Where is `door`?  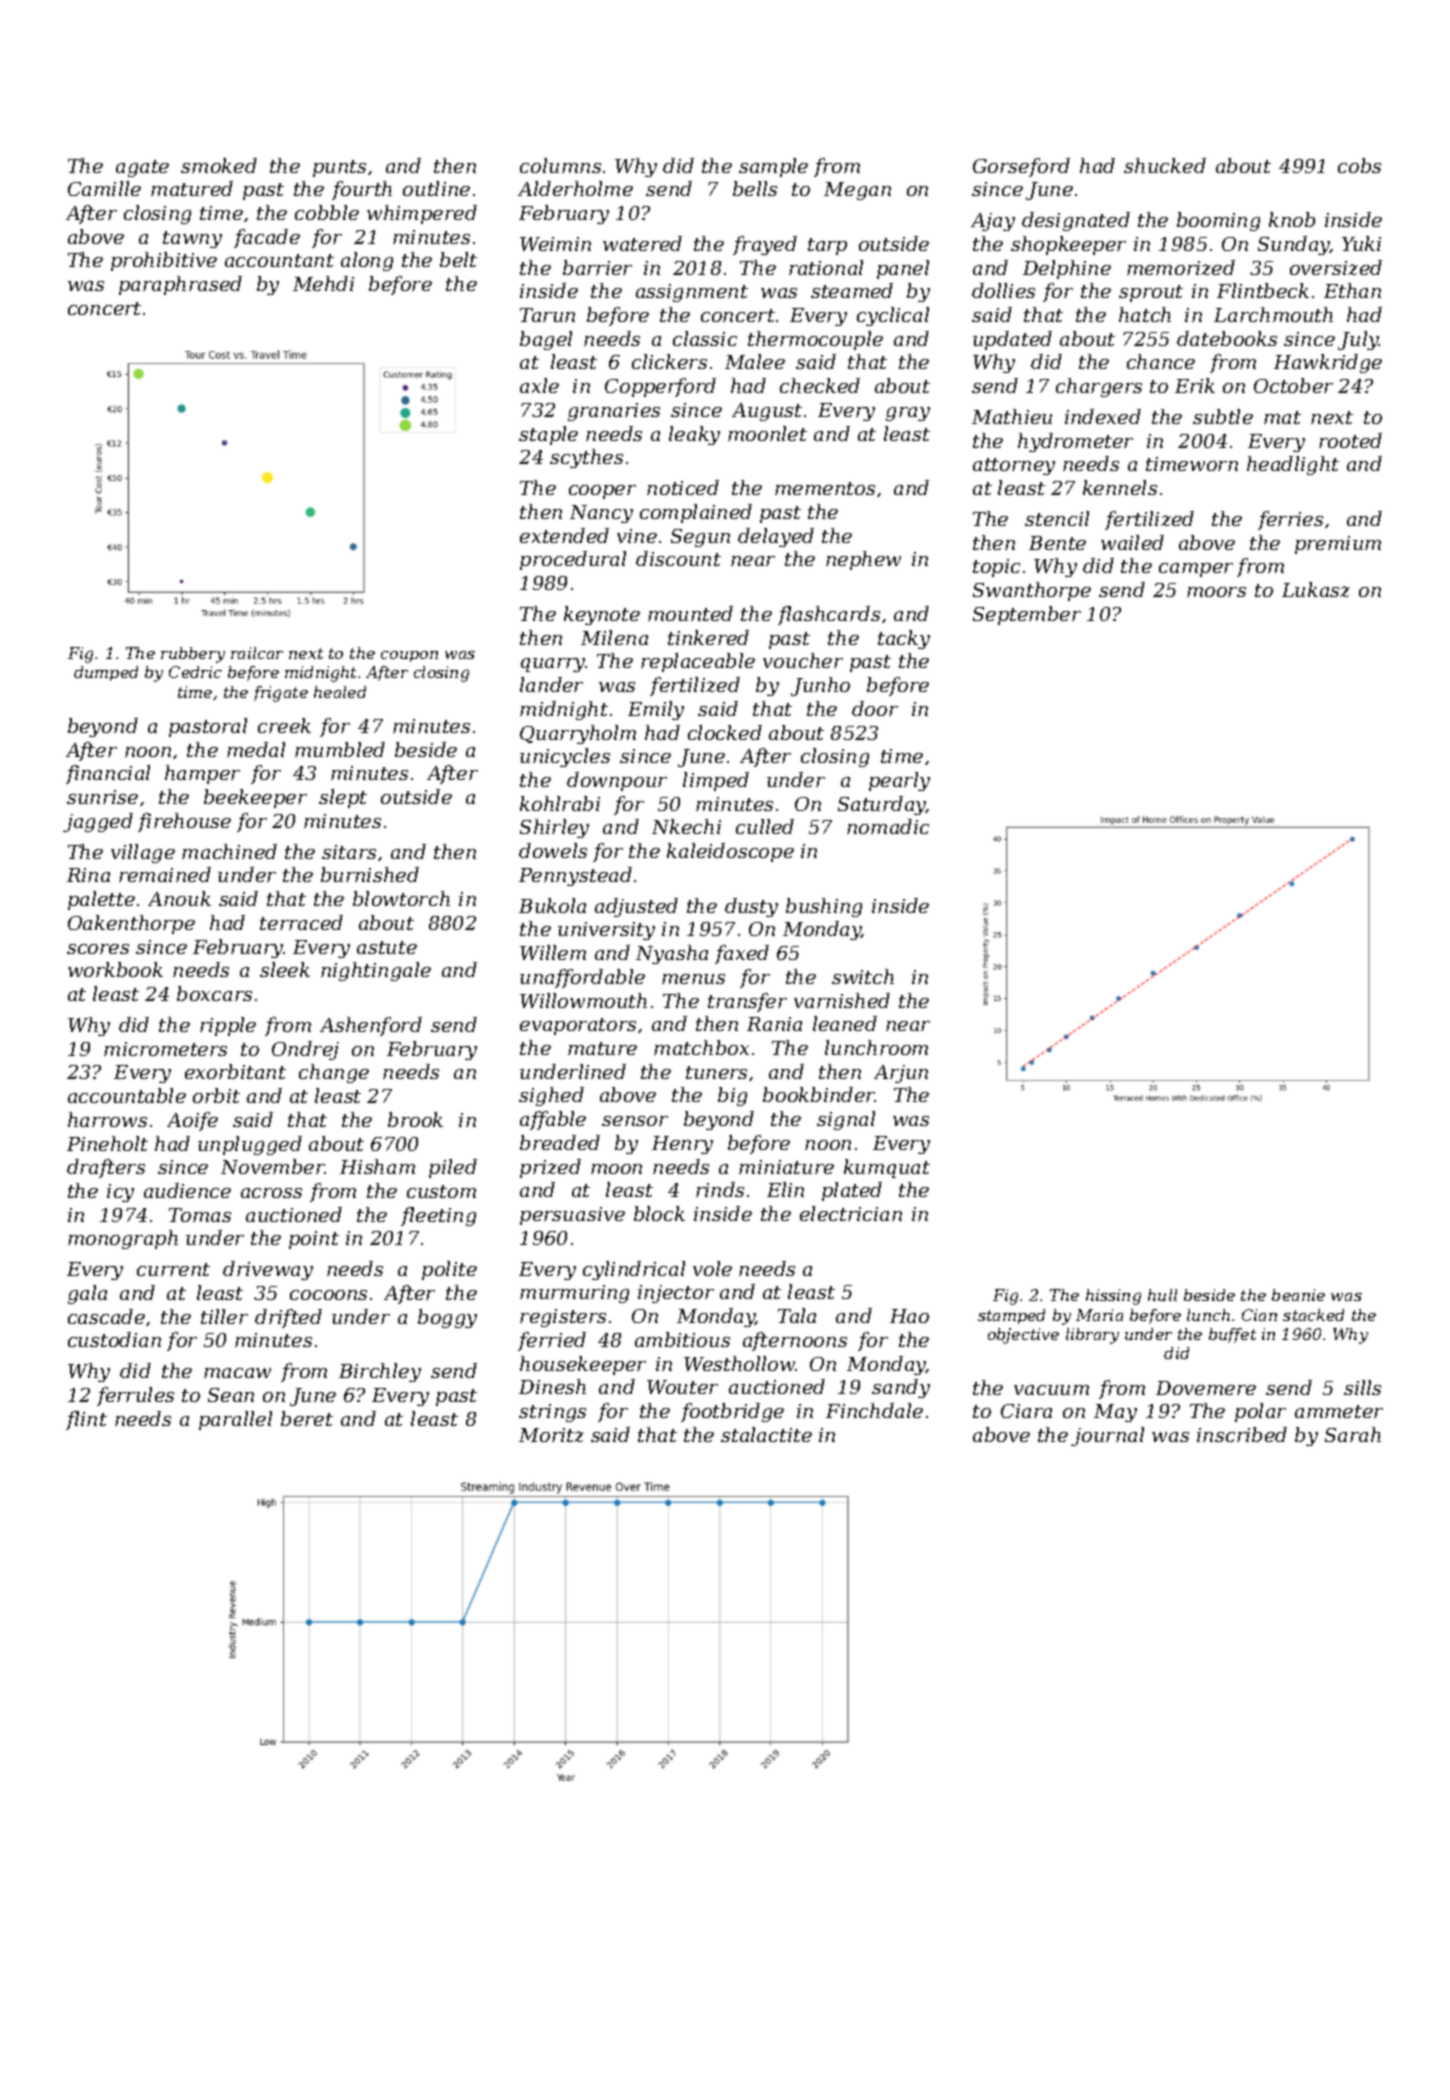
door is located at coordinates (875, 708).
